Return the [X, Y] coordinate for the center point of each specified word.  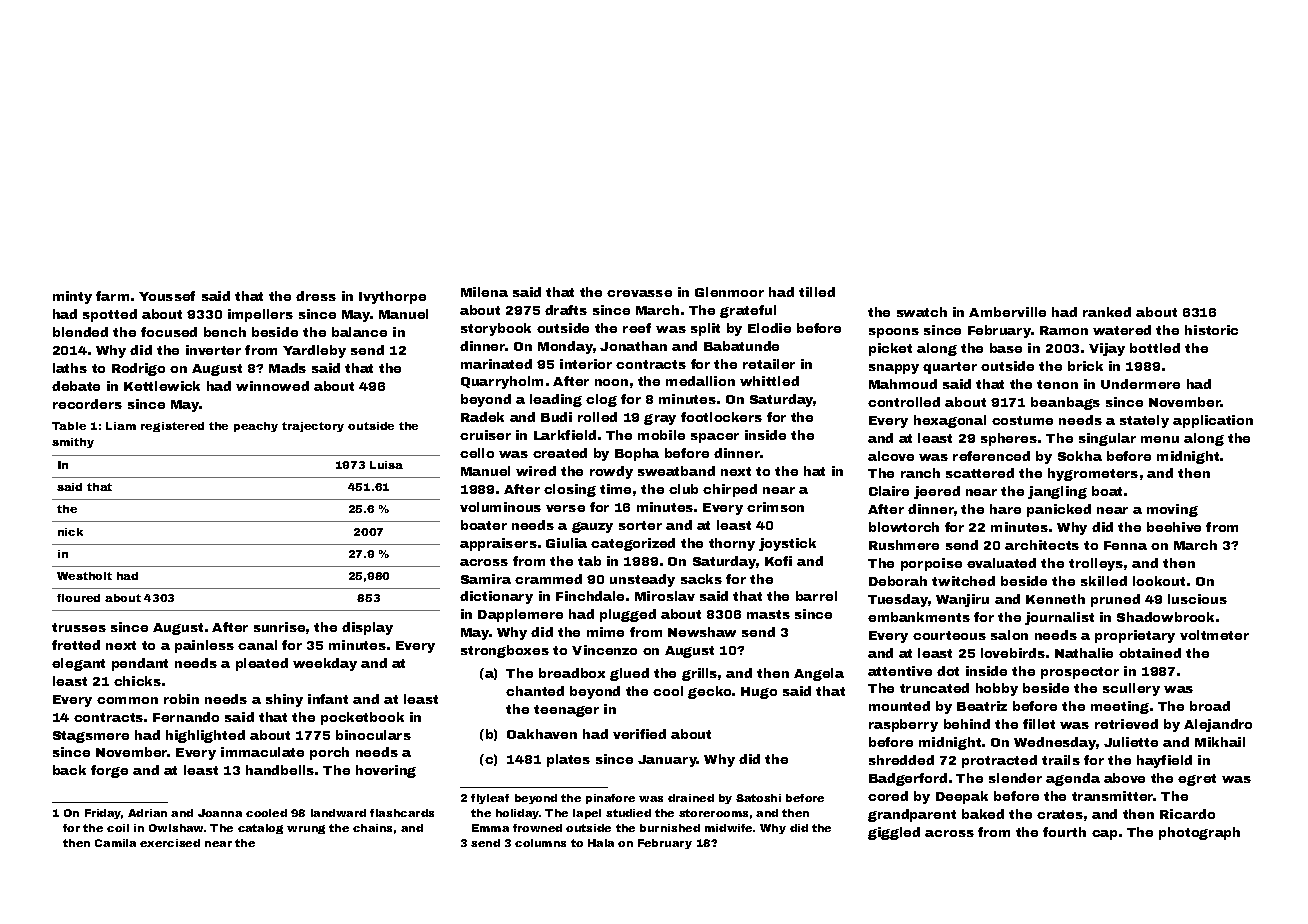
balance [359, 332]
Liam [121, 426]
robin [181, 699]
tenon [1057, 384]
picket [890, 349]
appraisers [498, 544]
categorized [633, 544]
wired [536, 471]
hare [1005, 509]
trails [1061, 760]
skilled [1104, 581]
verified [639, 734]
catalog [260, 829]
